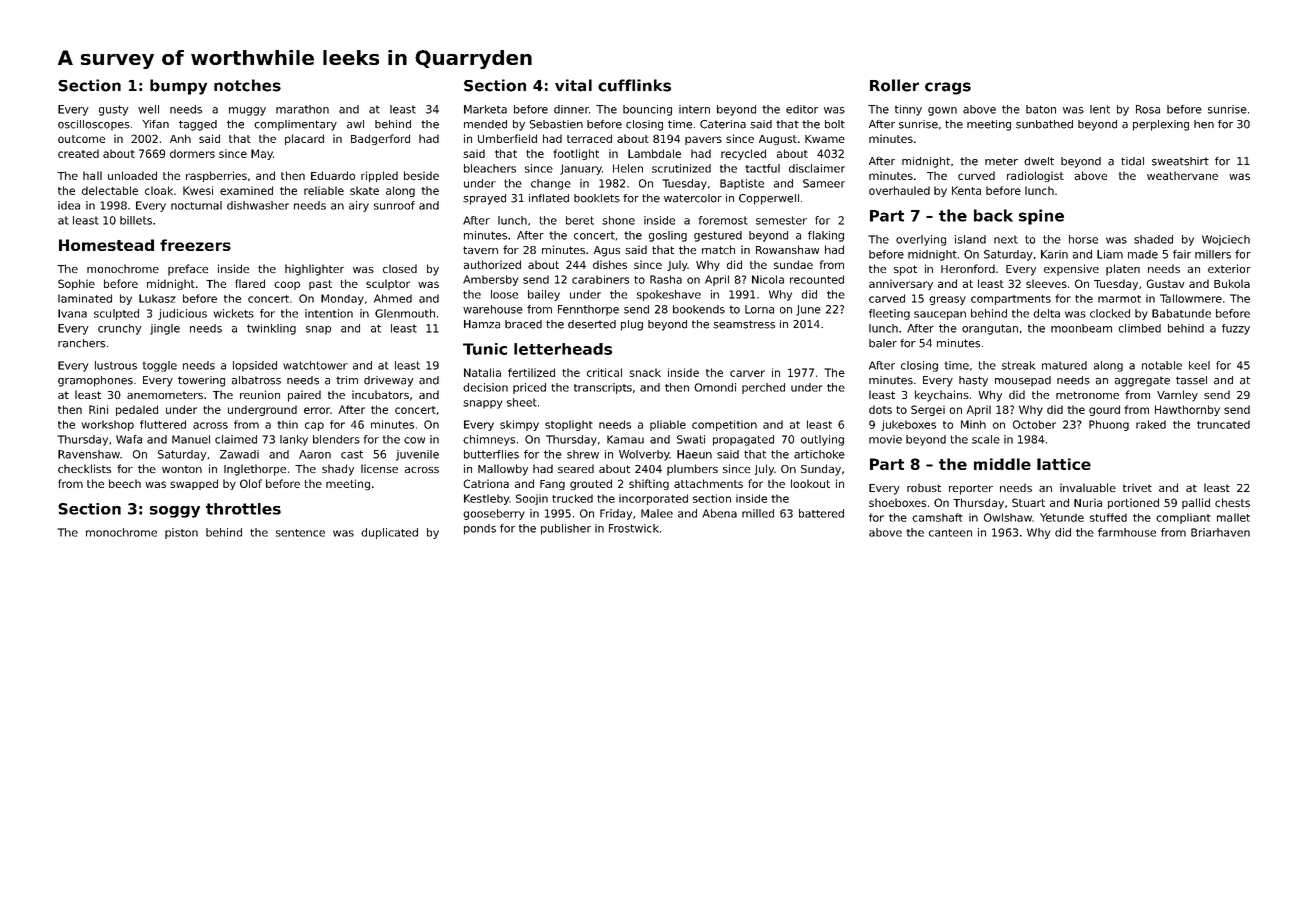 The height and width of the page is (924, 1308). I want to click on May, so click(262, 154).
